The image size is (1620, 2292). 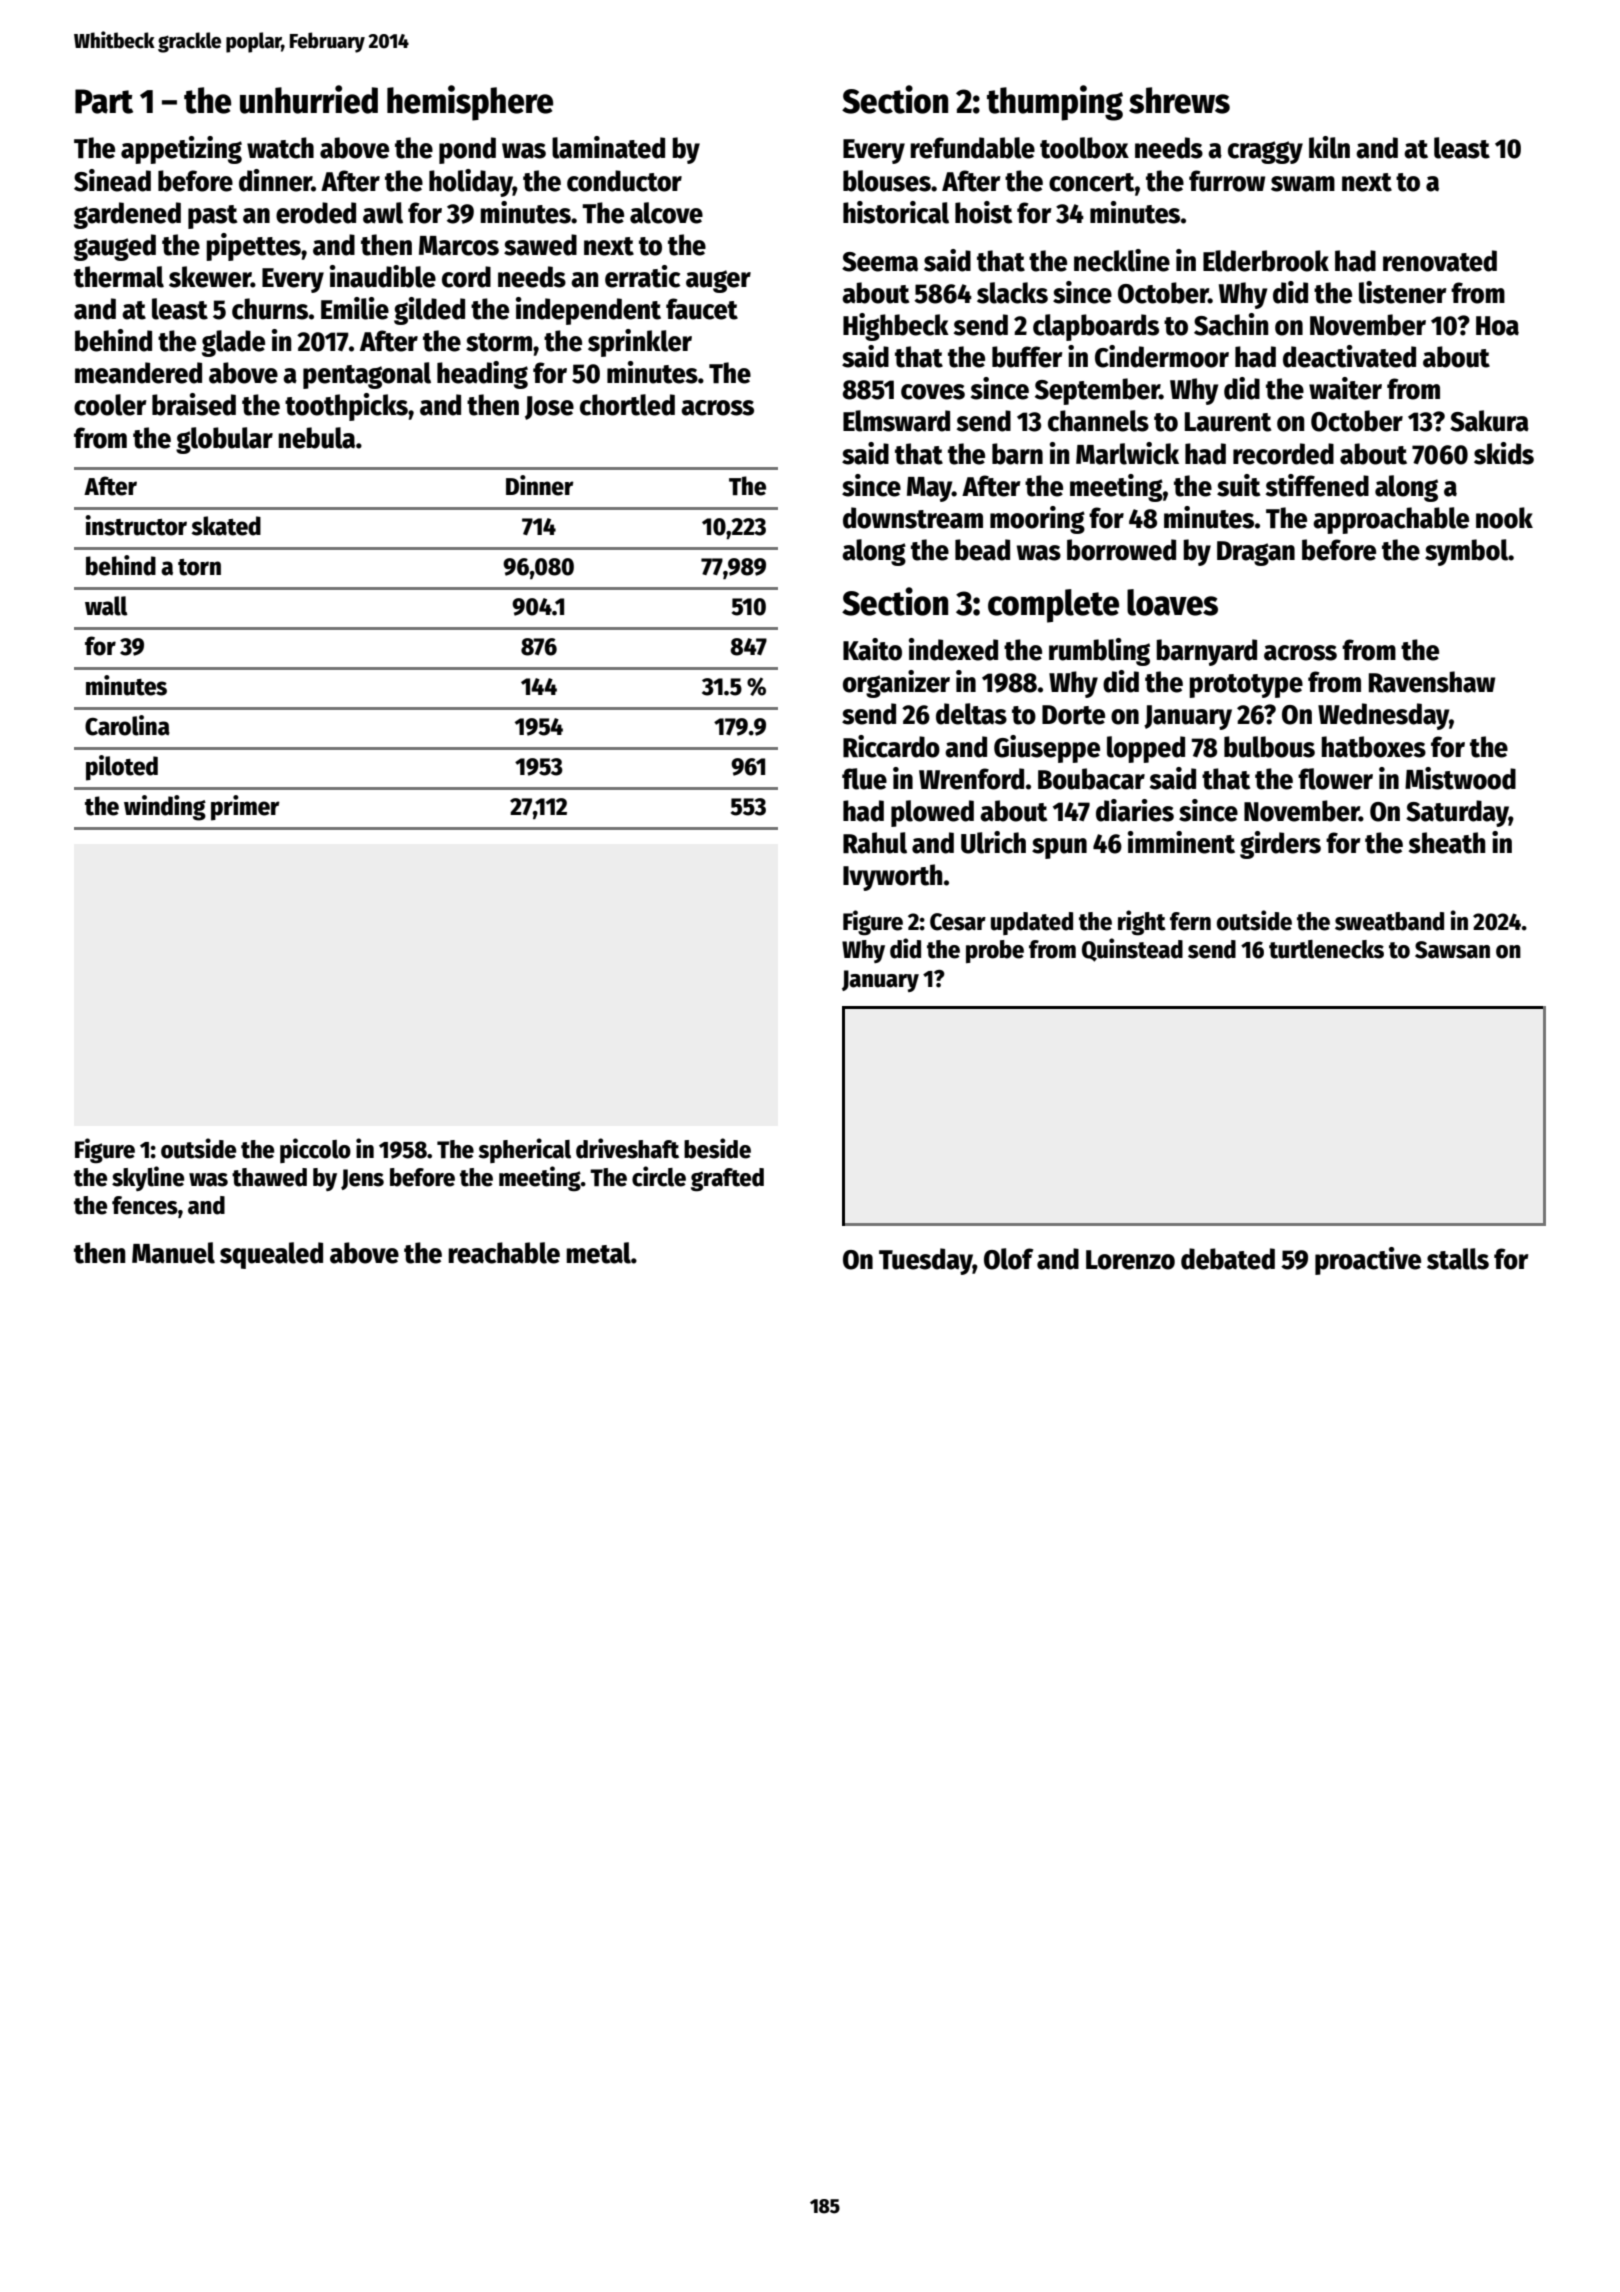 What do you see at coordinates (932, 813) in the document?
I see `plowed` at bounding box center [932, 813].
